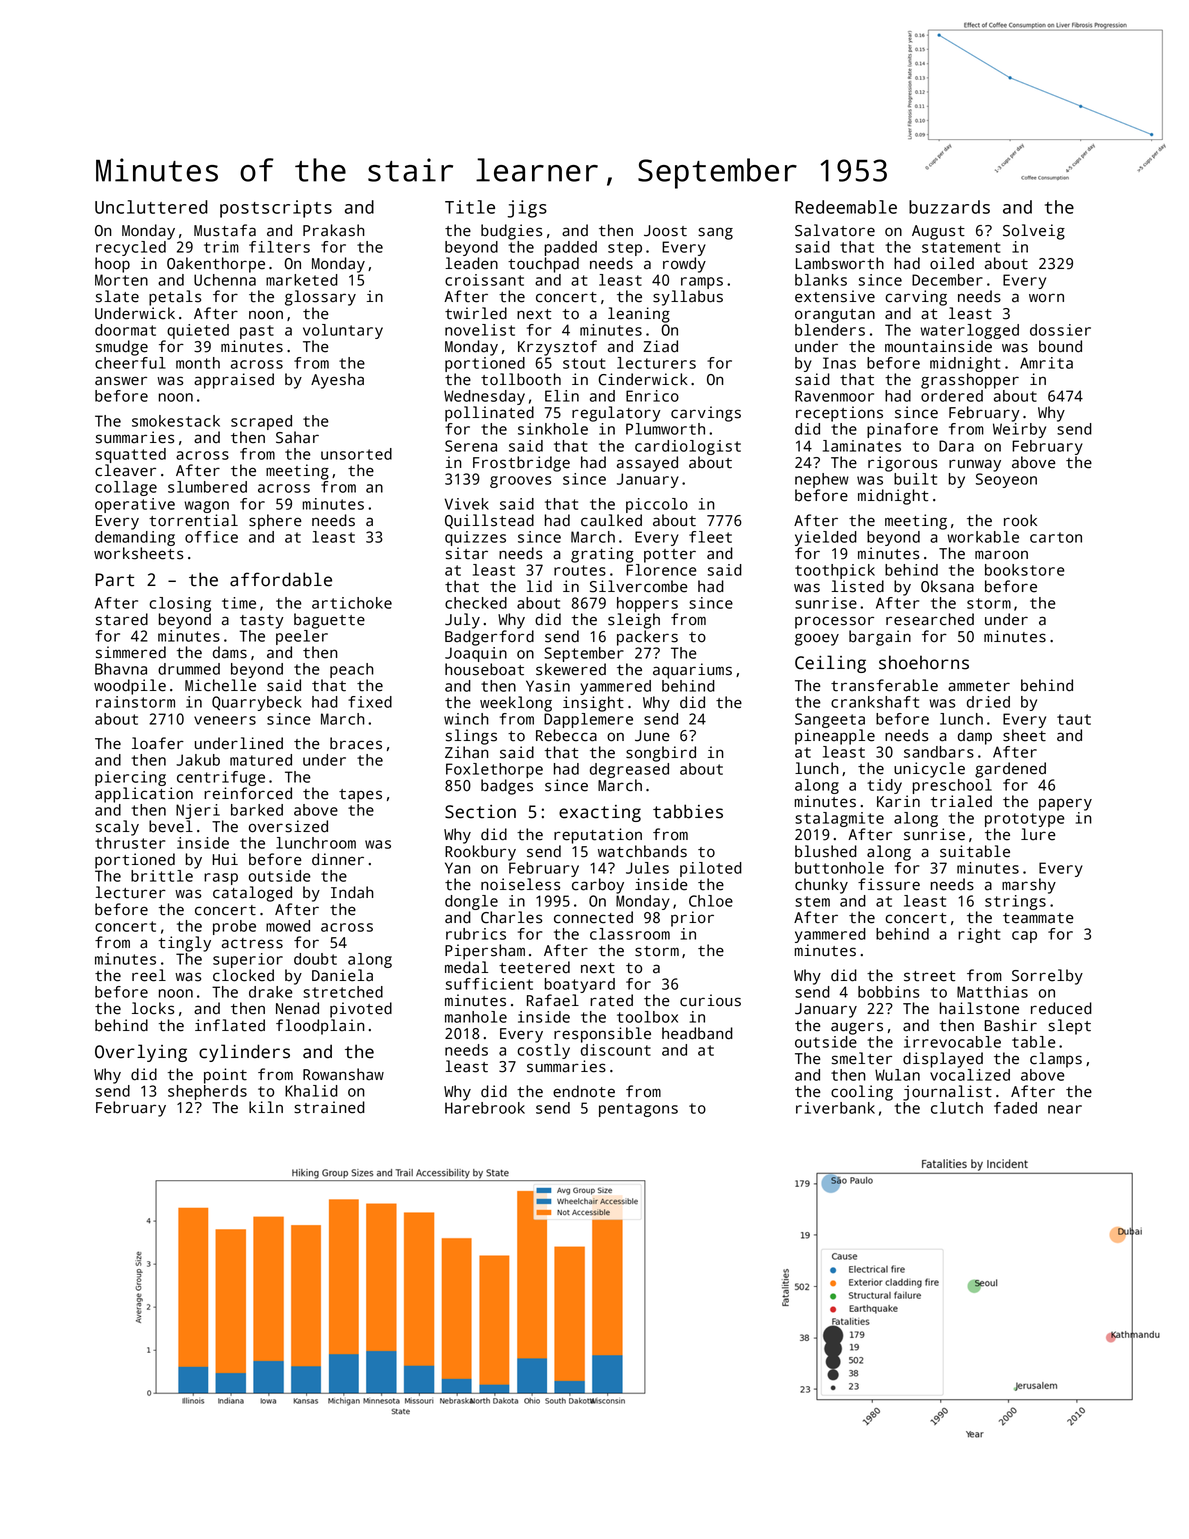 The height and width of the screenshot is (1539, 1189). Describe the element at coordinates (598, 836) in the screenshot. I see `reputation` at that location.
